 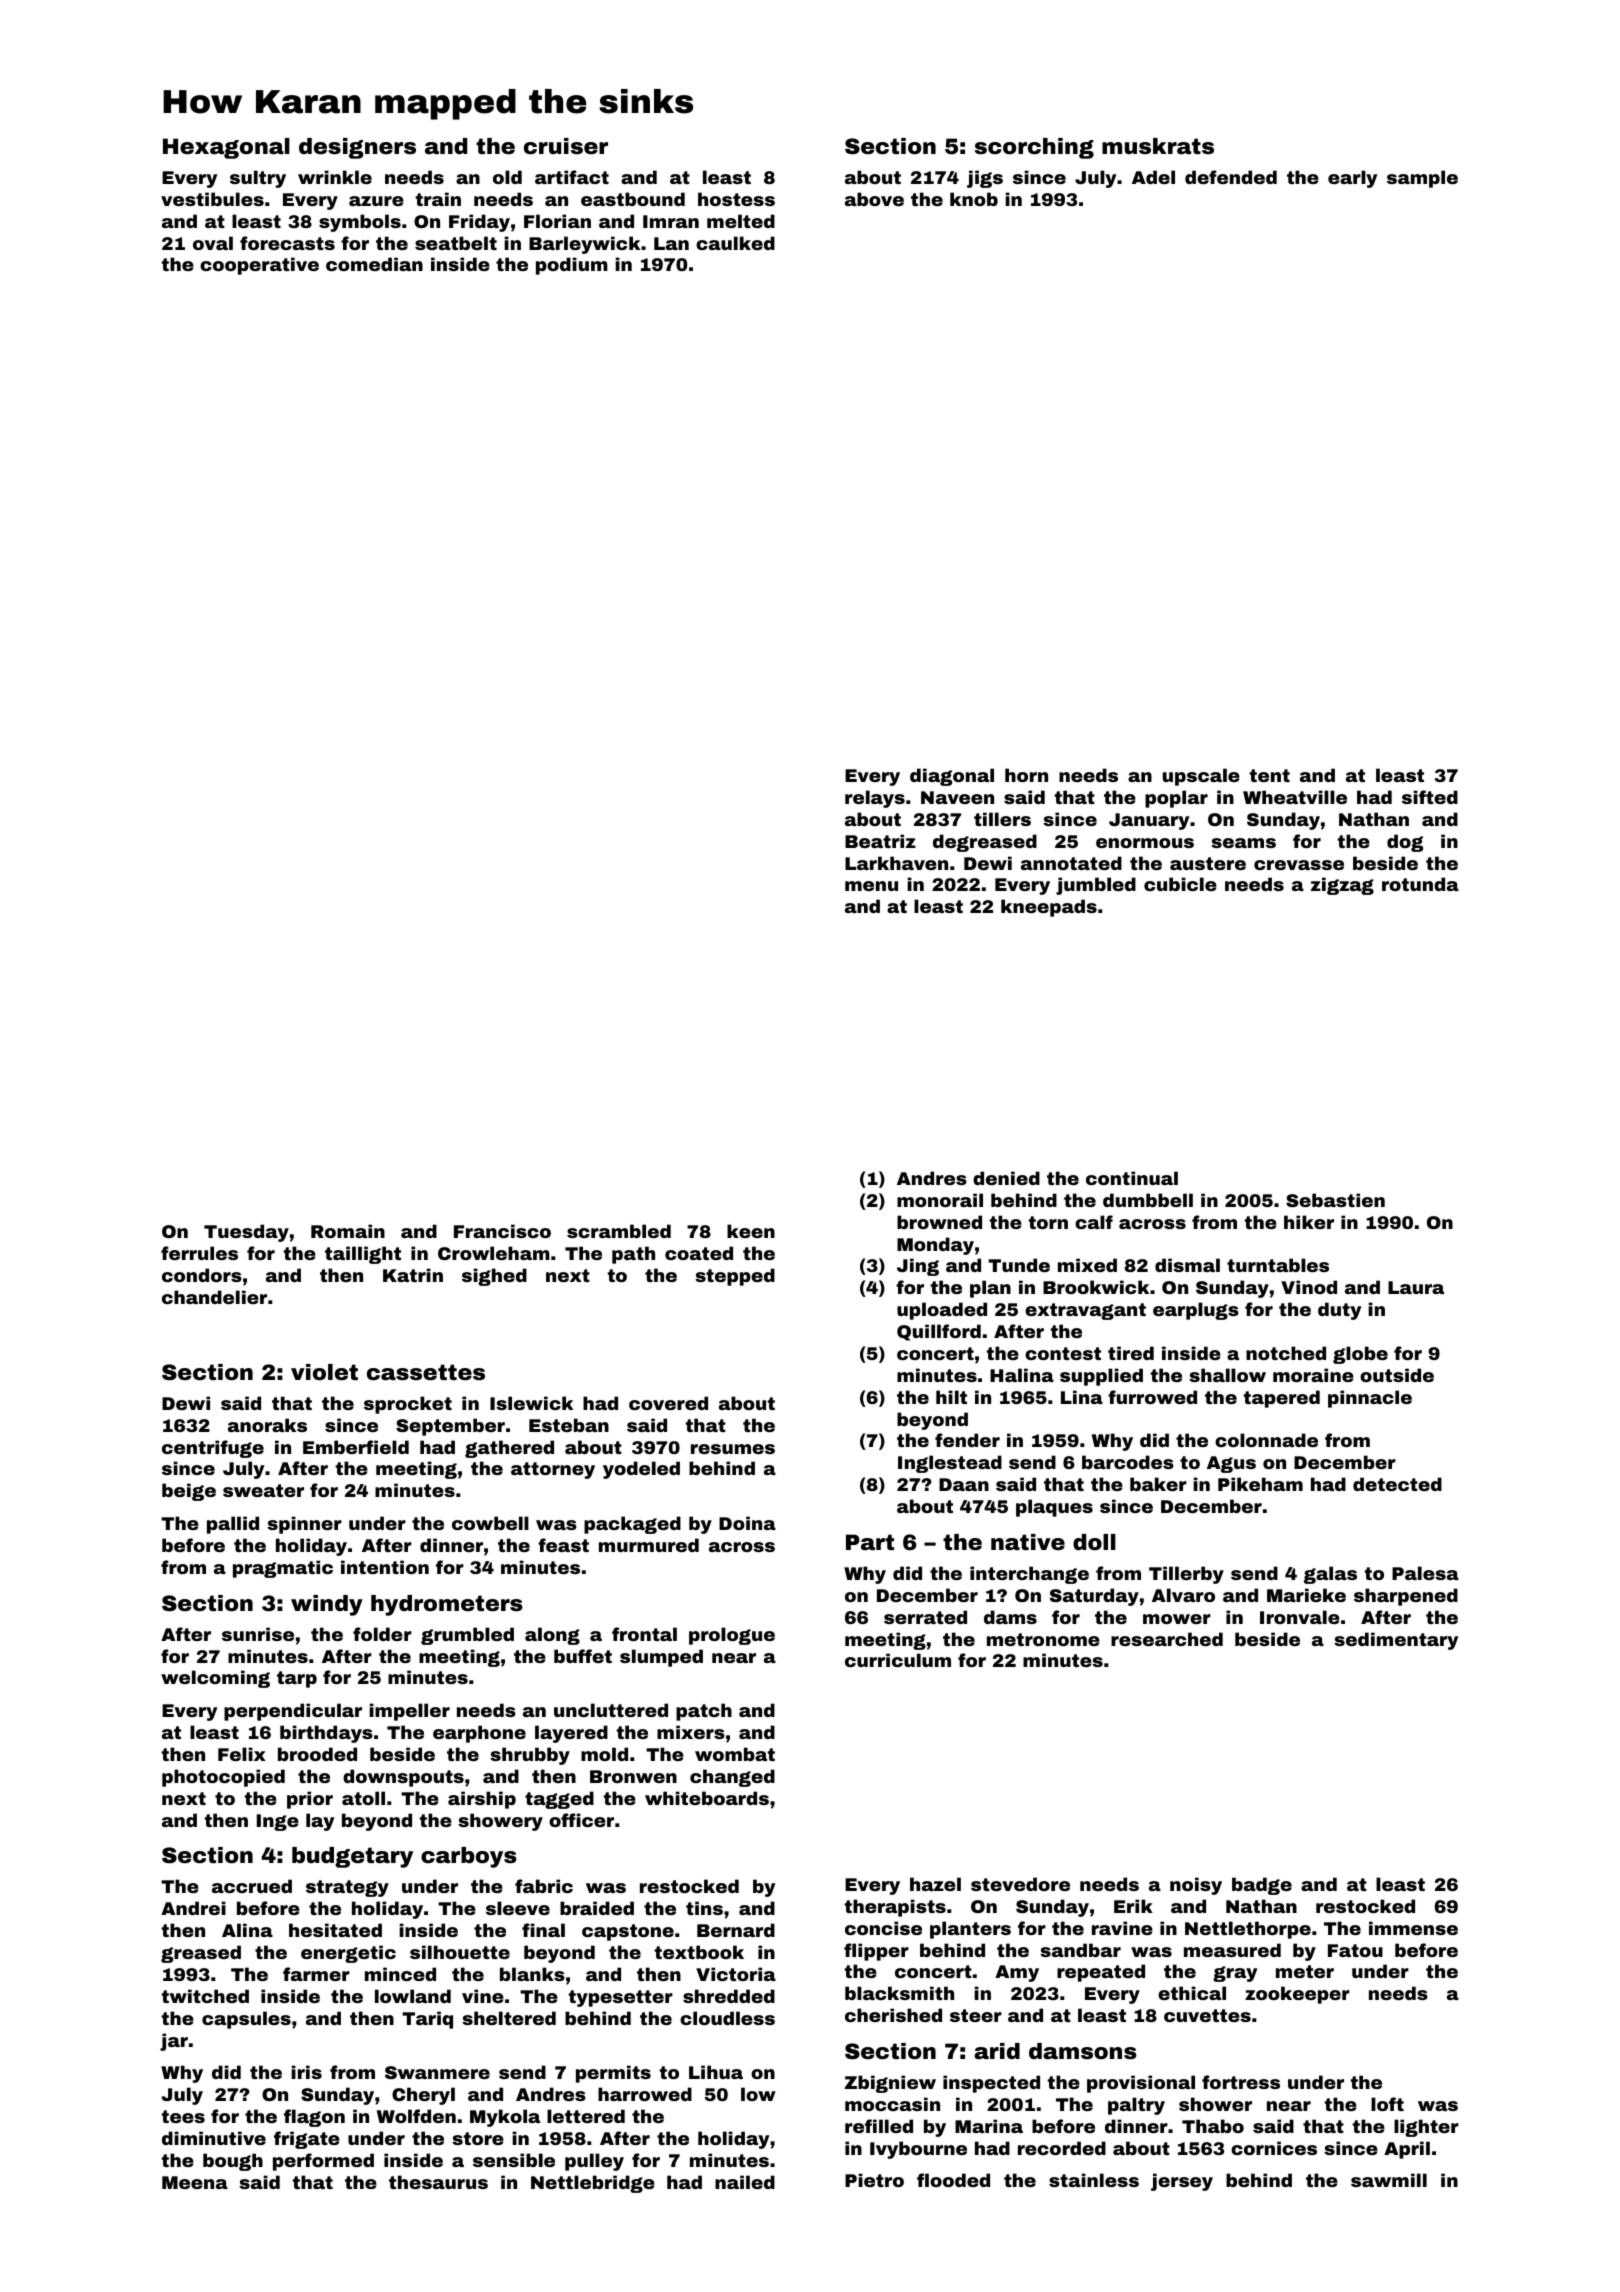 I want to click on provisional, so click(x=1141, y=2084).
